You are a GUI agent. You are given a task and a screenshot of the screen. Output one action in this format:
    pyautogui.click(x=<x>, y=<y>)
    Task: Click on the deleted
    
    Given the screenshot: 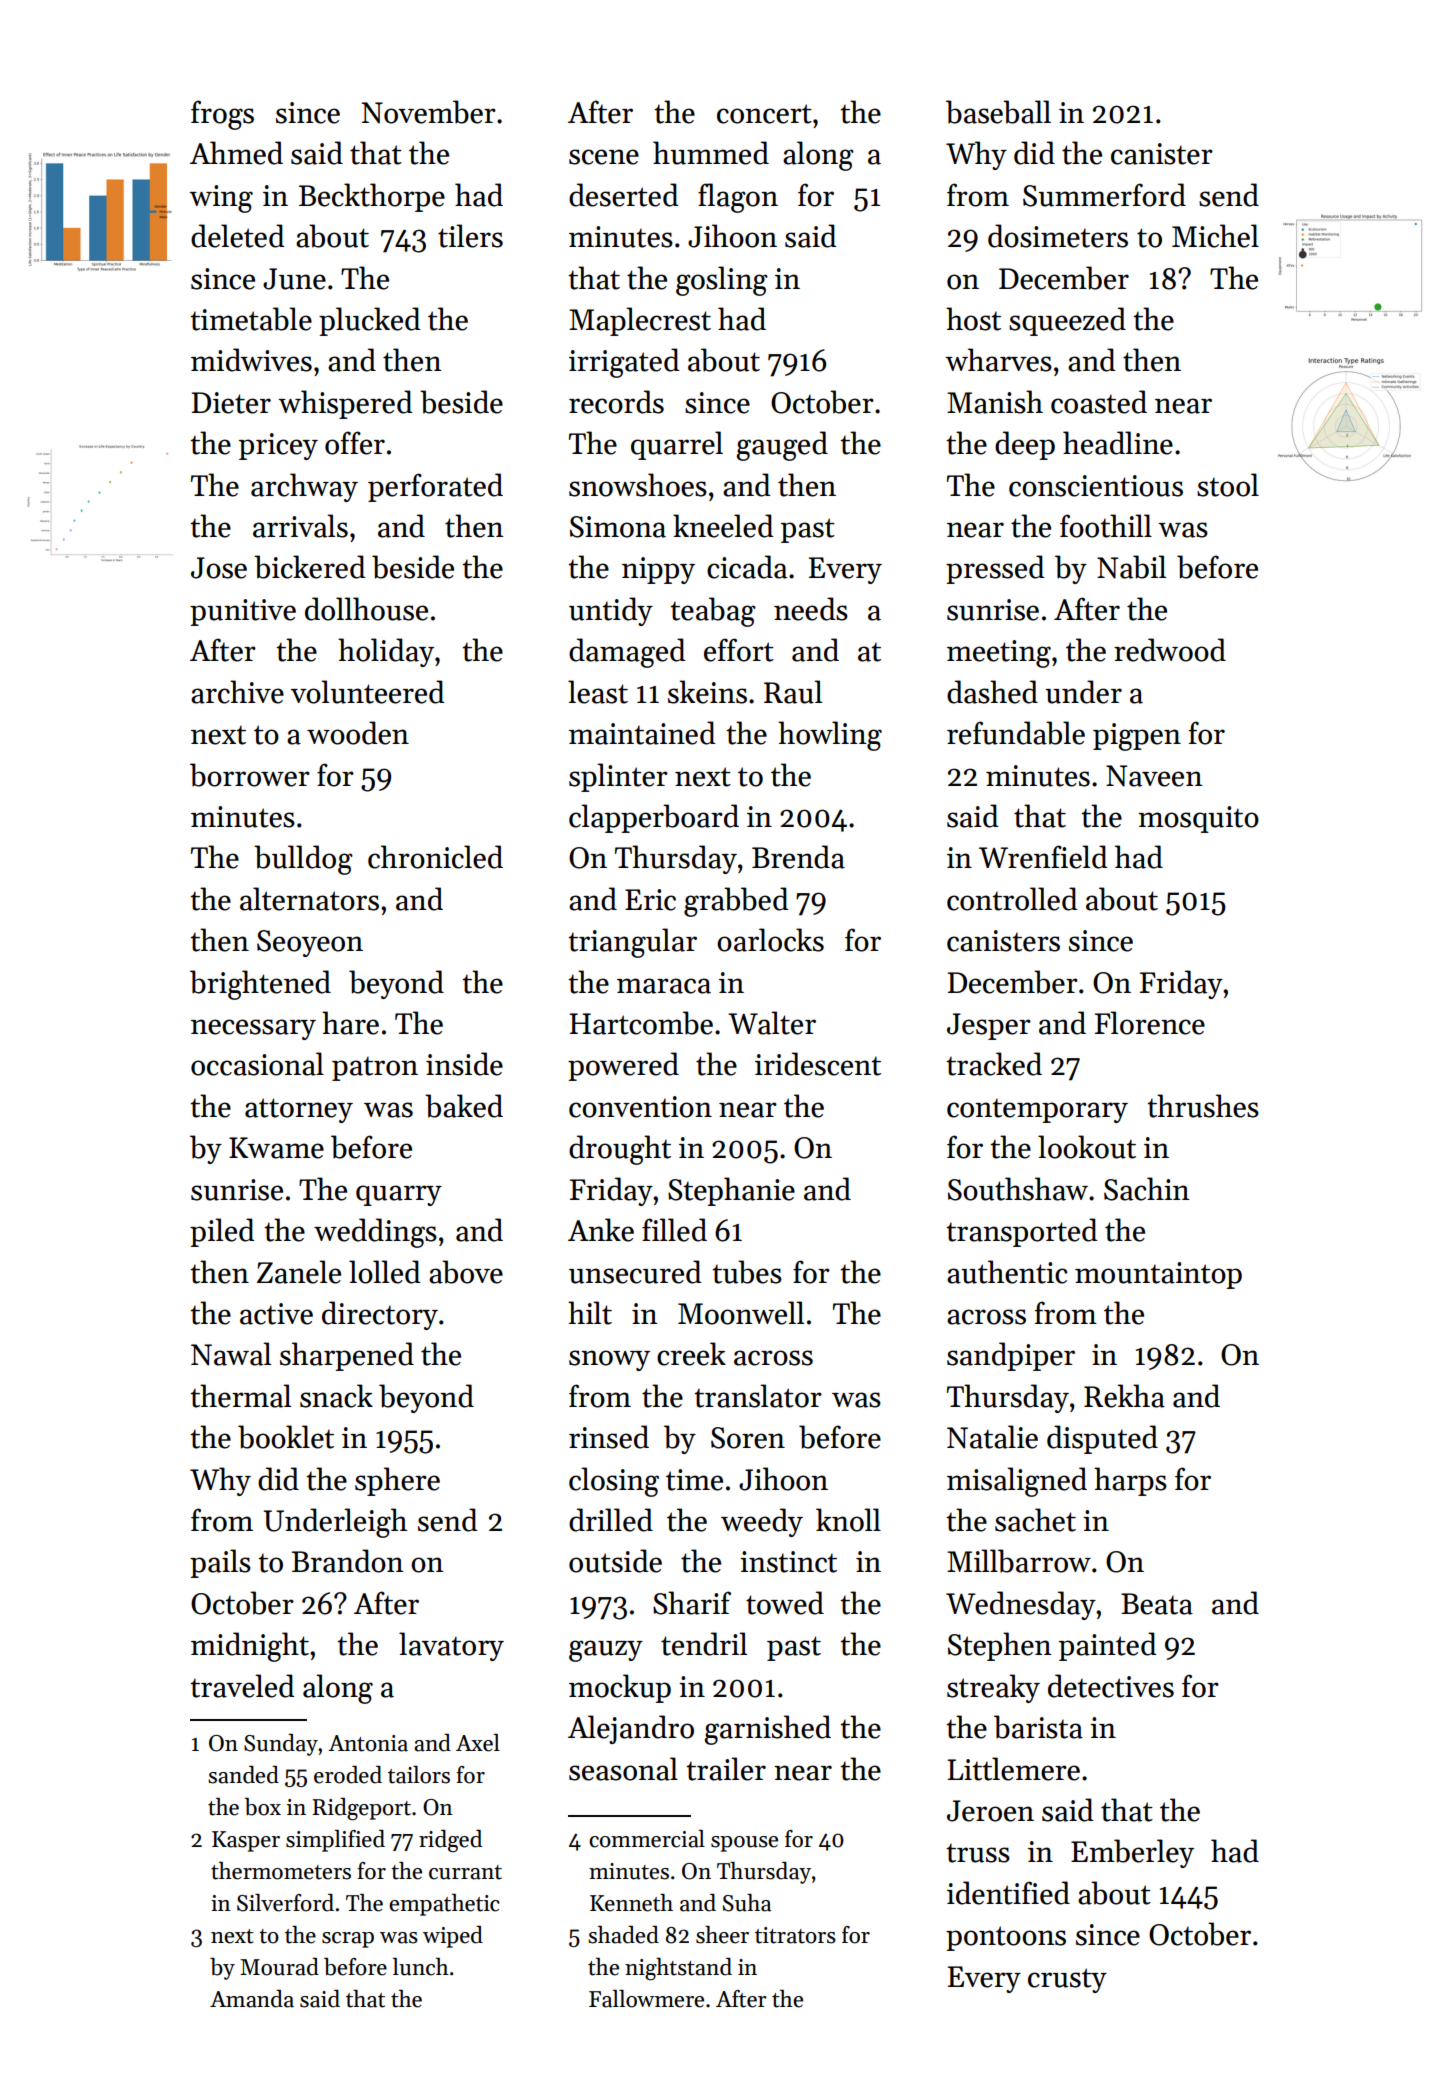 What is the action you would take?
    pyautogui.click(x=238, y=236)
